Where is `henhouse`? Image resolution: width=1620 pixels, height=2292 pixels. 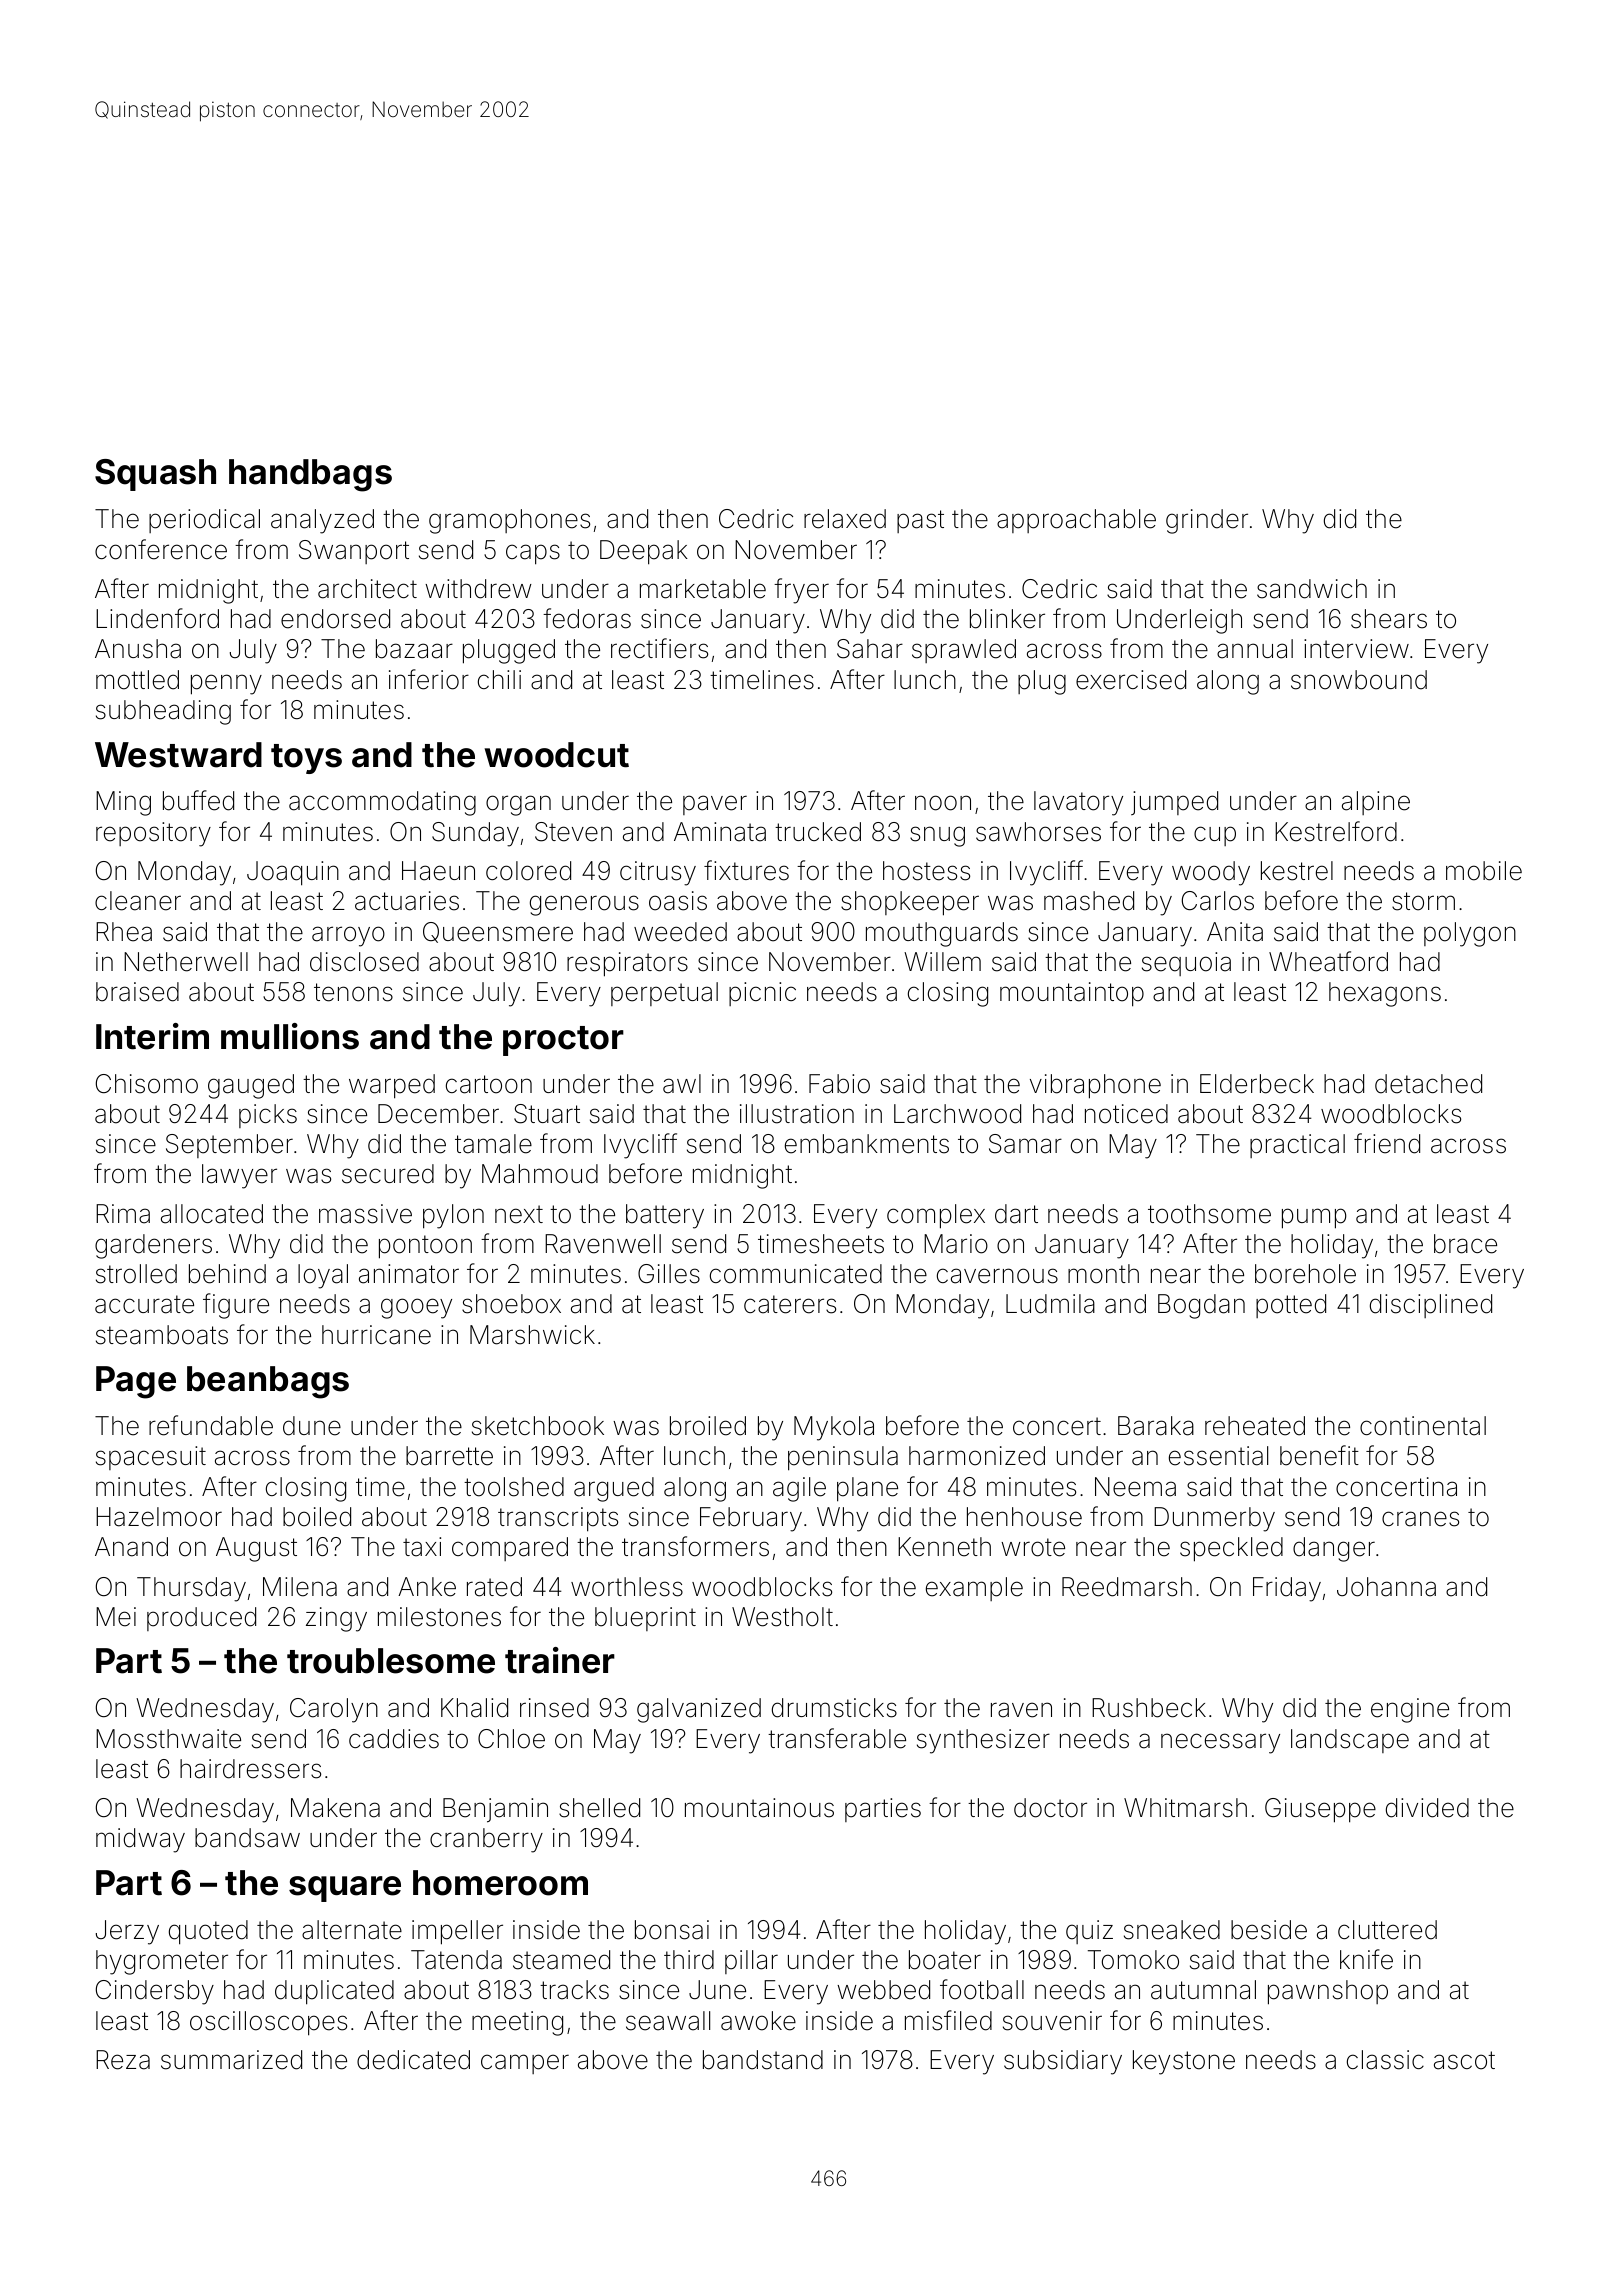
henhouse is located at coordinates (1024, 1517).
